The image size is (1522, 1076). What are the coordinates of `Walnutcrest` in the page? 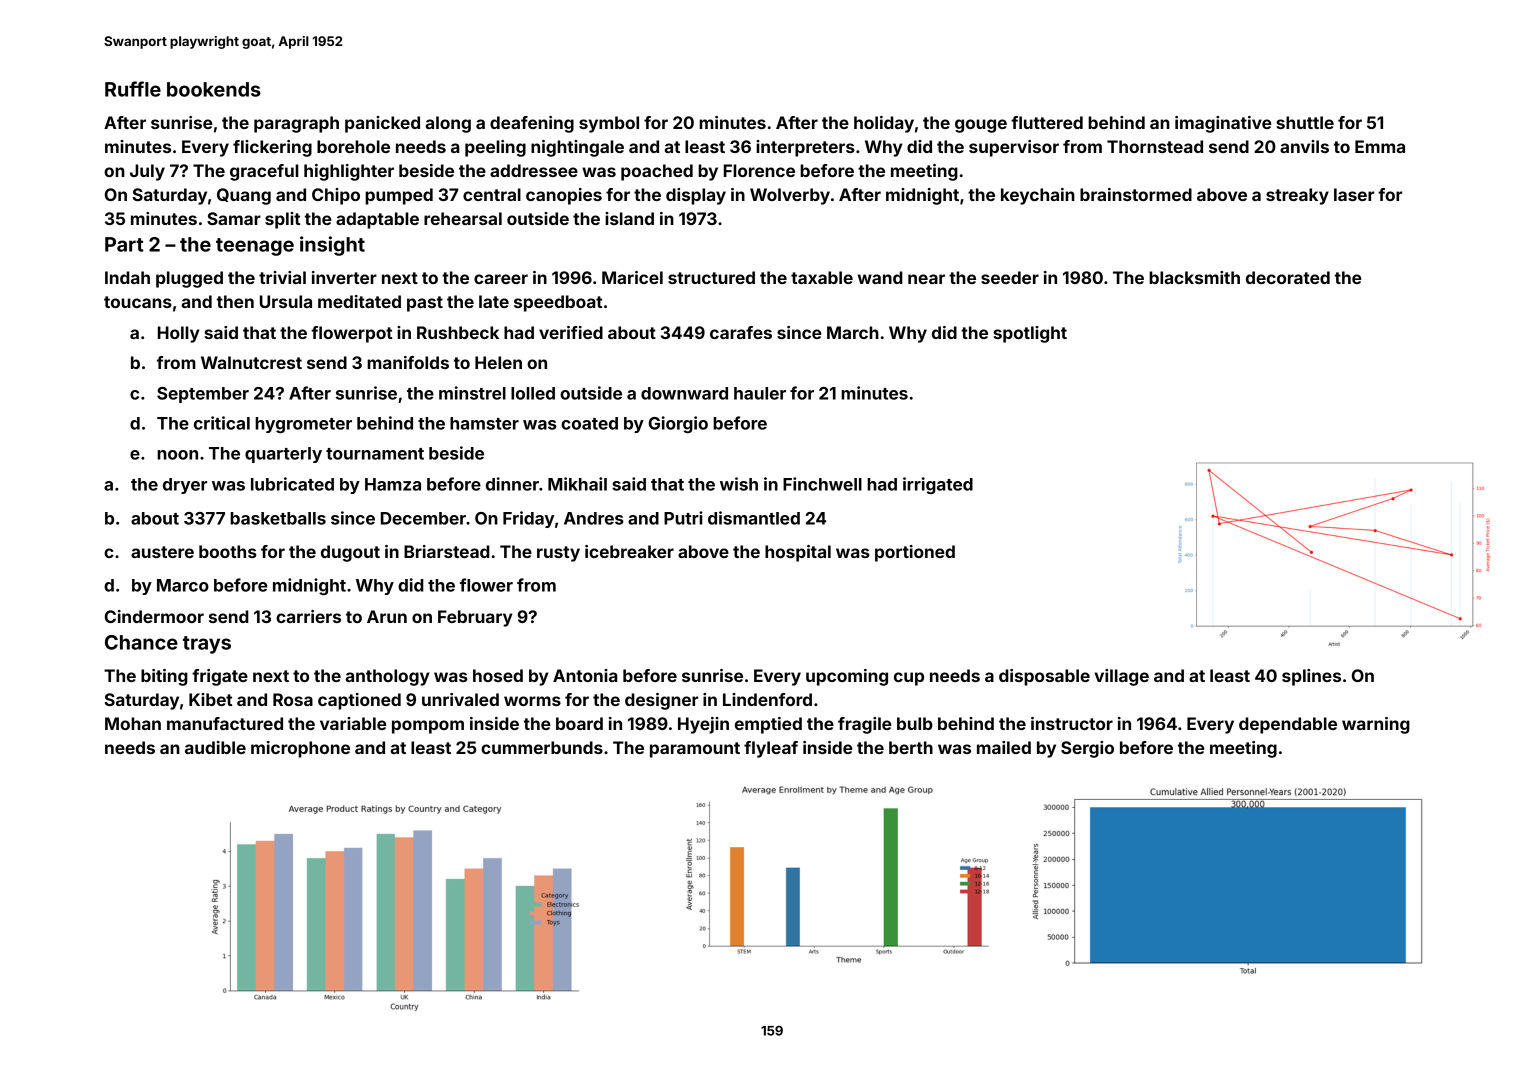 It's located at (251, 362).
